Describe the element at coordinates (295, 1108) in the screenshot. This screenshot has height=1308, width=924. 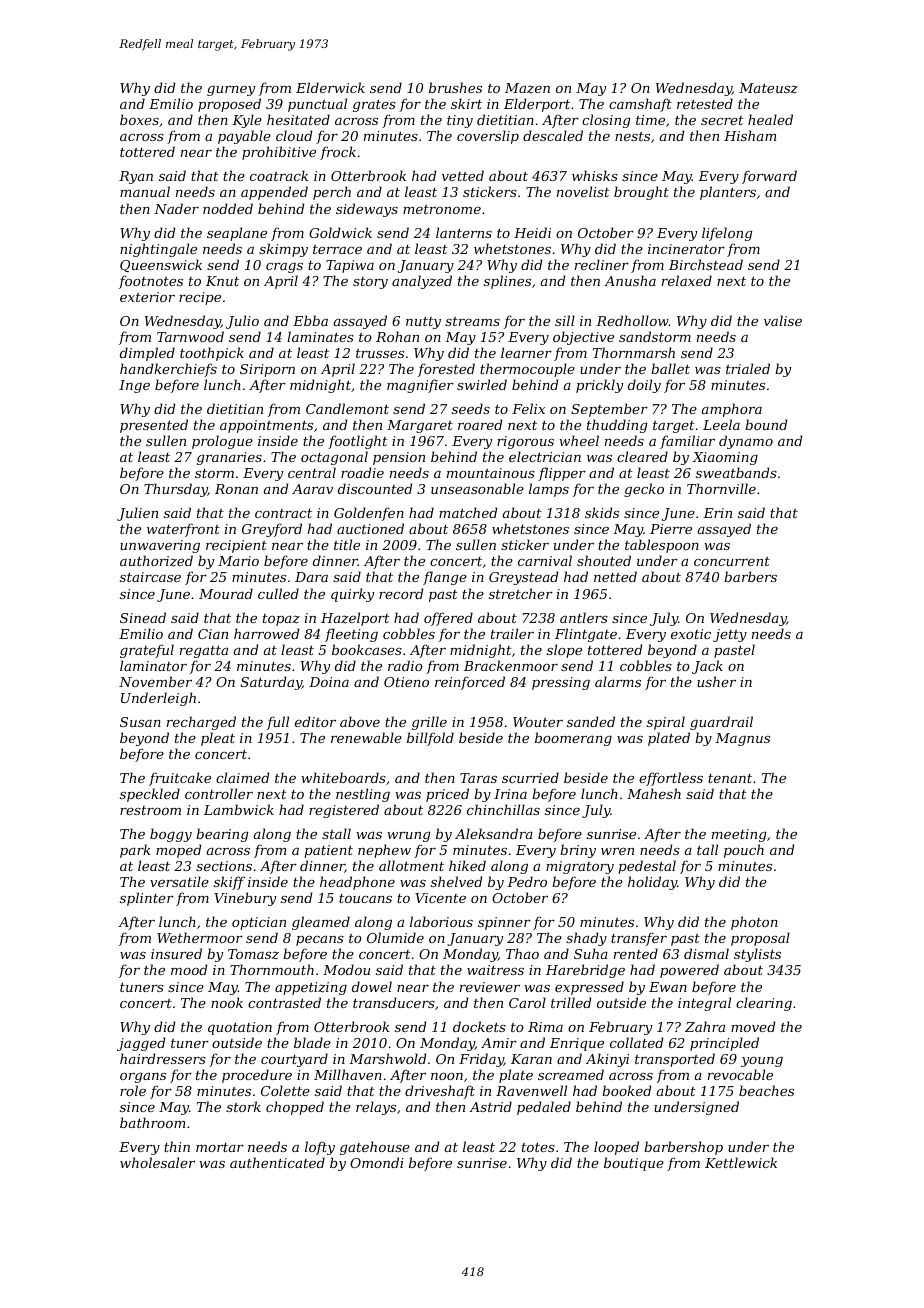
I see `chopped` at that location.
